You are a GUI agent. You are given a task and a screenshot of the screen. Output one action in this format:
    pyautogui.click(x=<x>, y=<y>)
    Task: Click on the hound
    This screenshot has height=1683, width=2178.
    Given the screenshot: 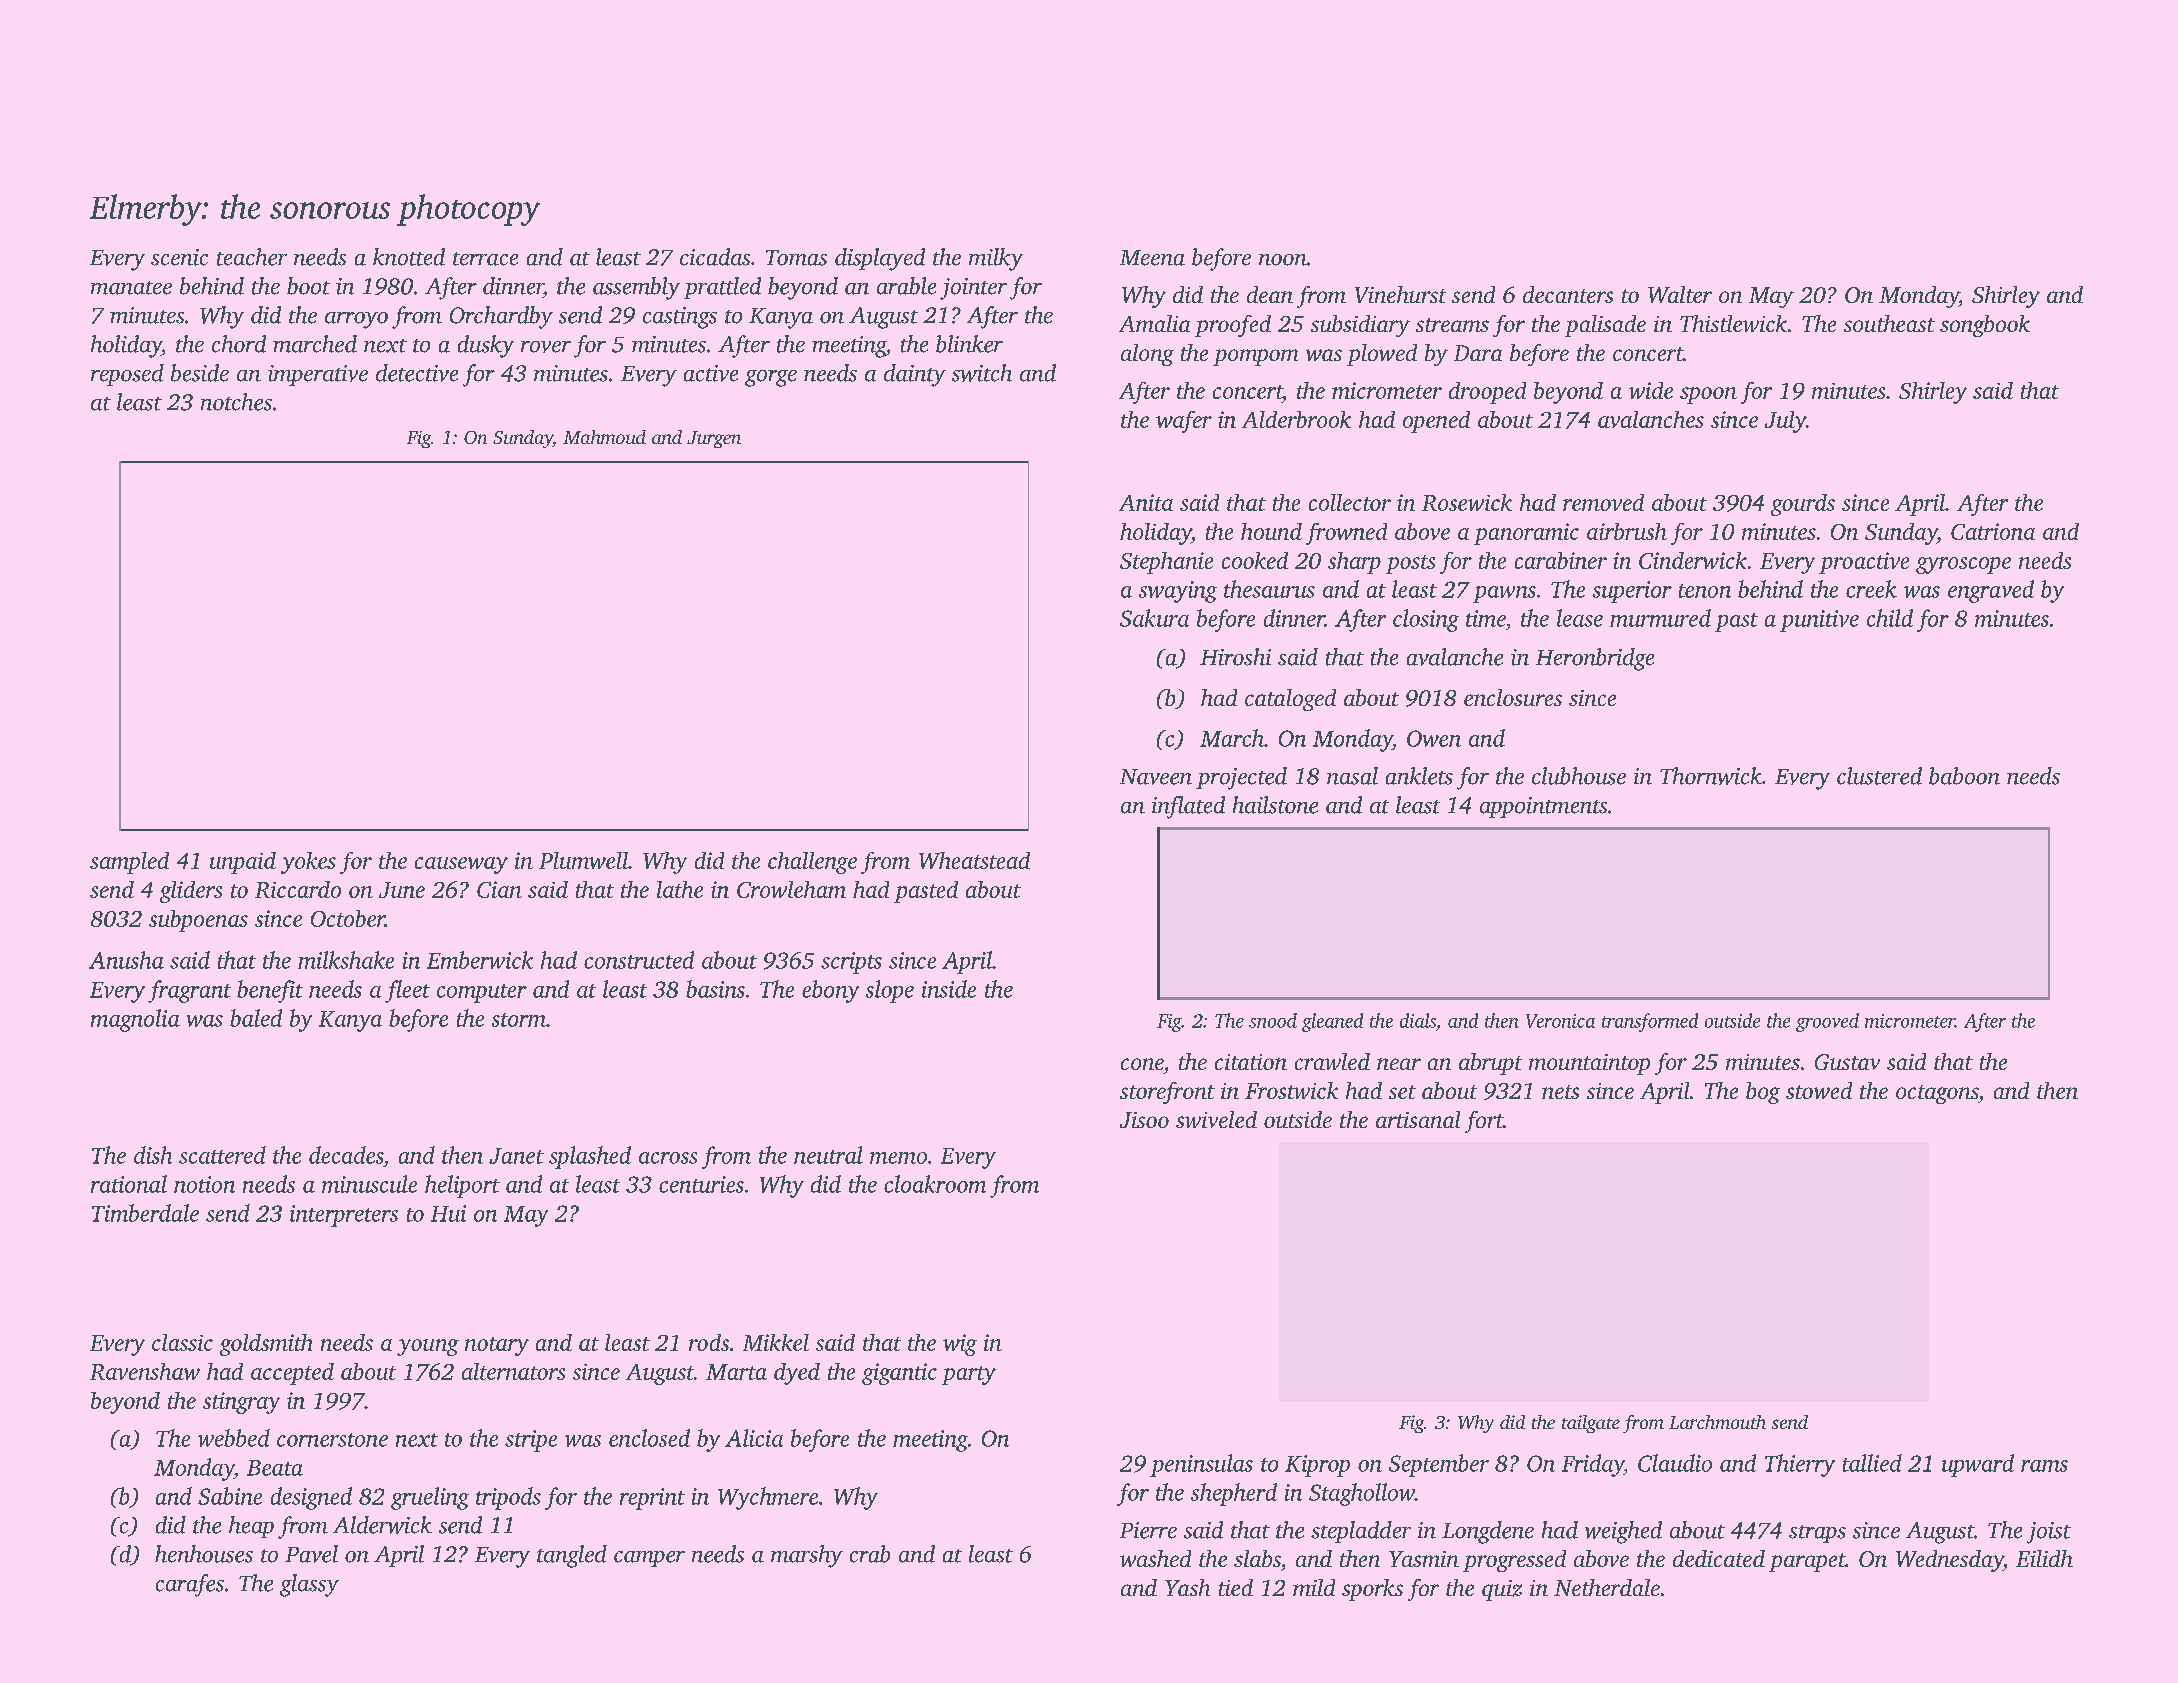 What is the action you would take?
    pyautogui.click(x=1271, y=531)
